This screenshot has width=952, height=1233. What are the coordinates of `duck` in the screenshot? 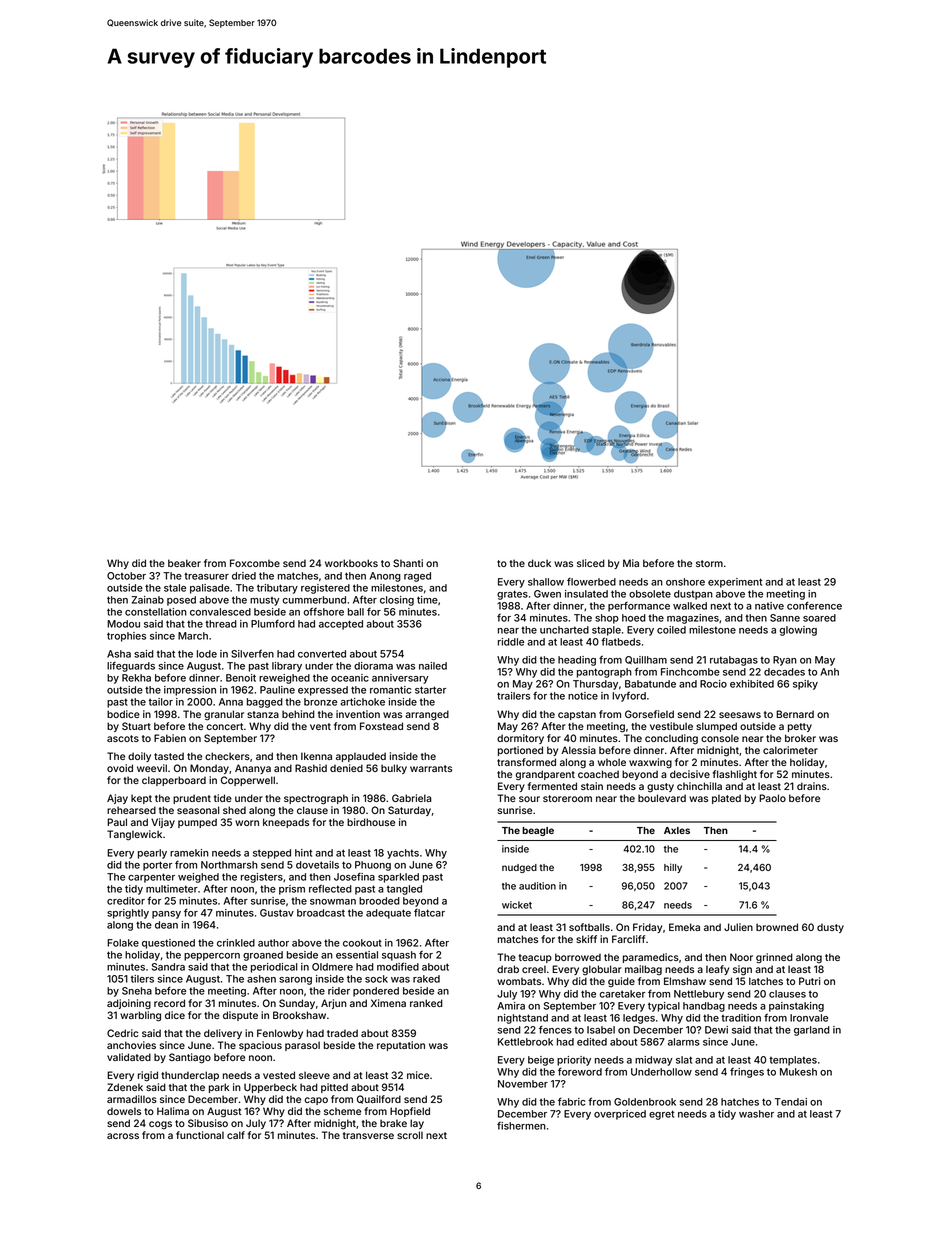 It's located at (539, 563).
